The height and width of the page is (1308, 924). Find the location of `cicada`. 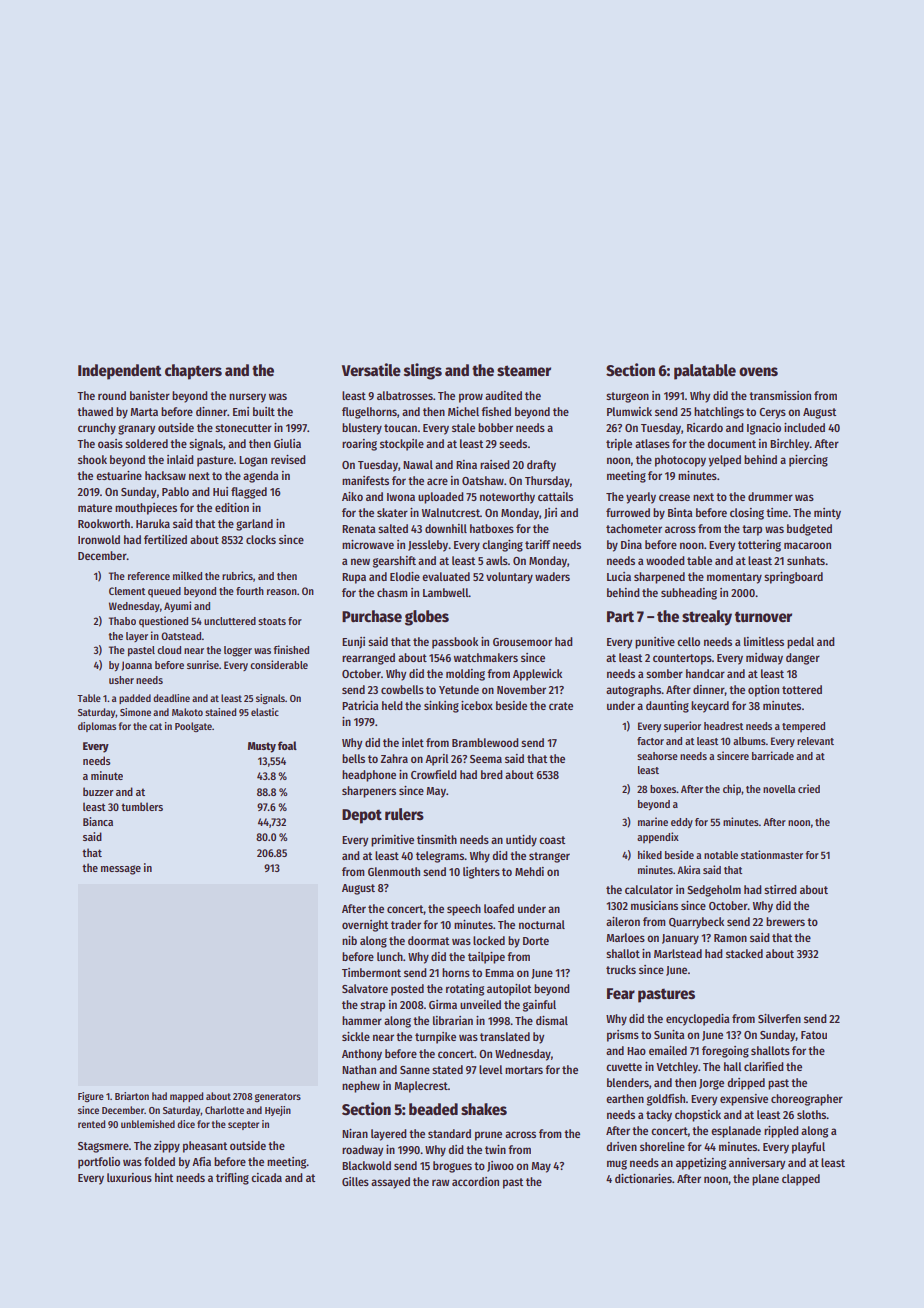

cicada is located at coordinates (266, 1177).
